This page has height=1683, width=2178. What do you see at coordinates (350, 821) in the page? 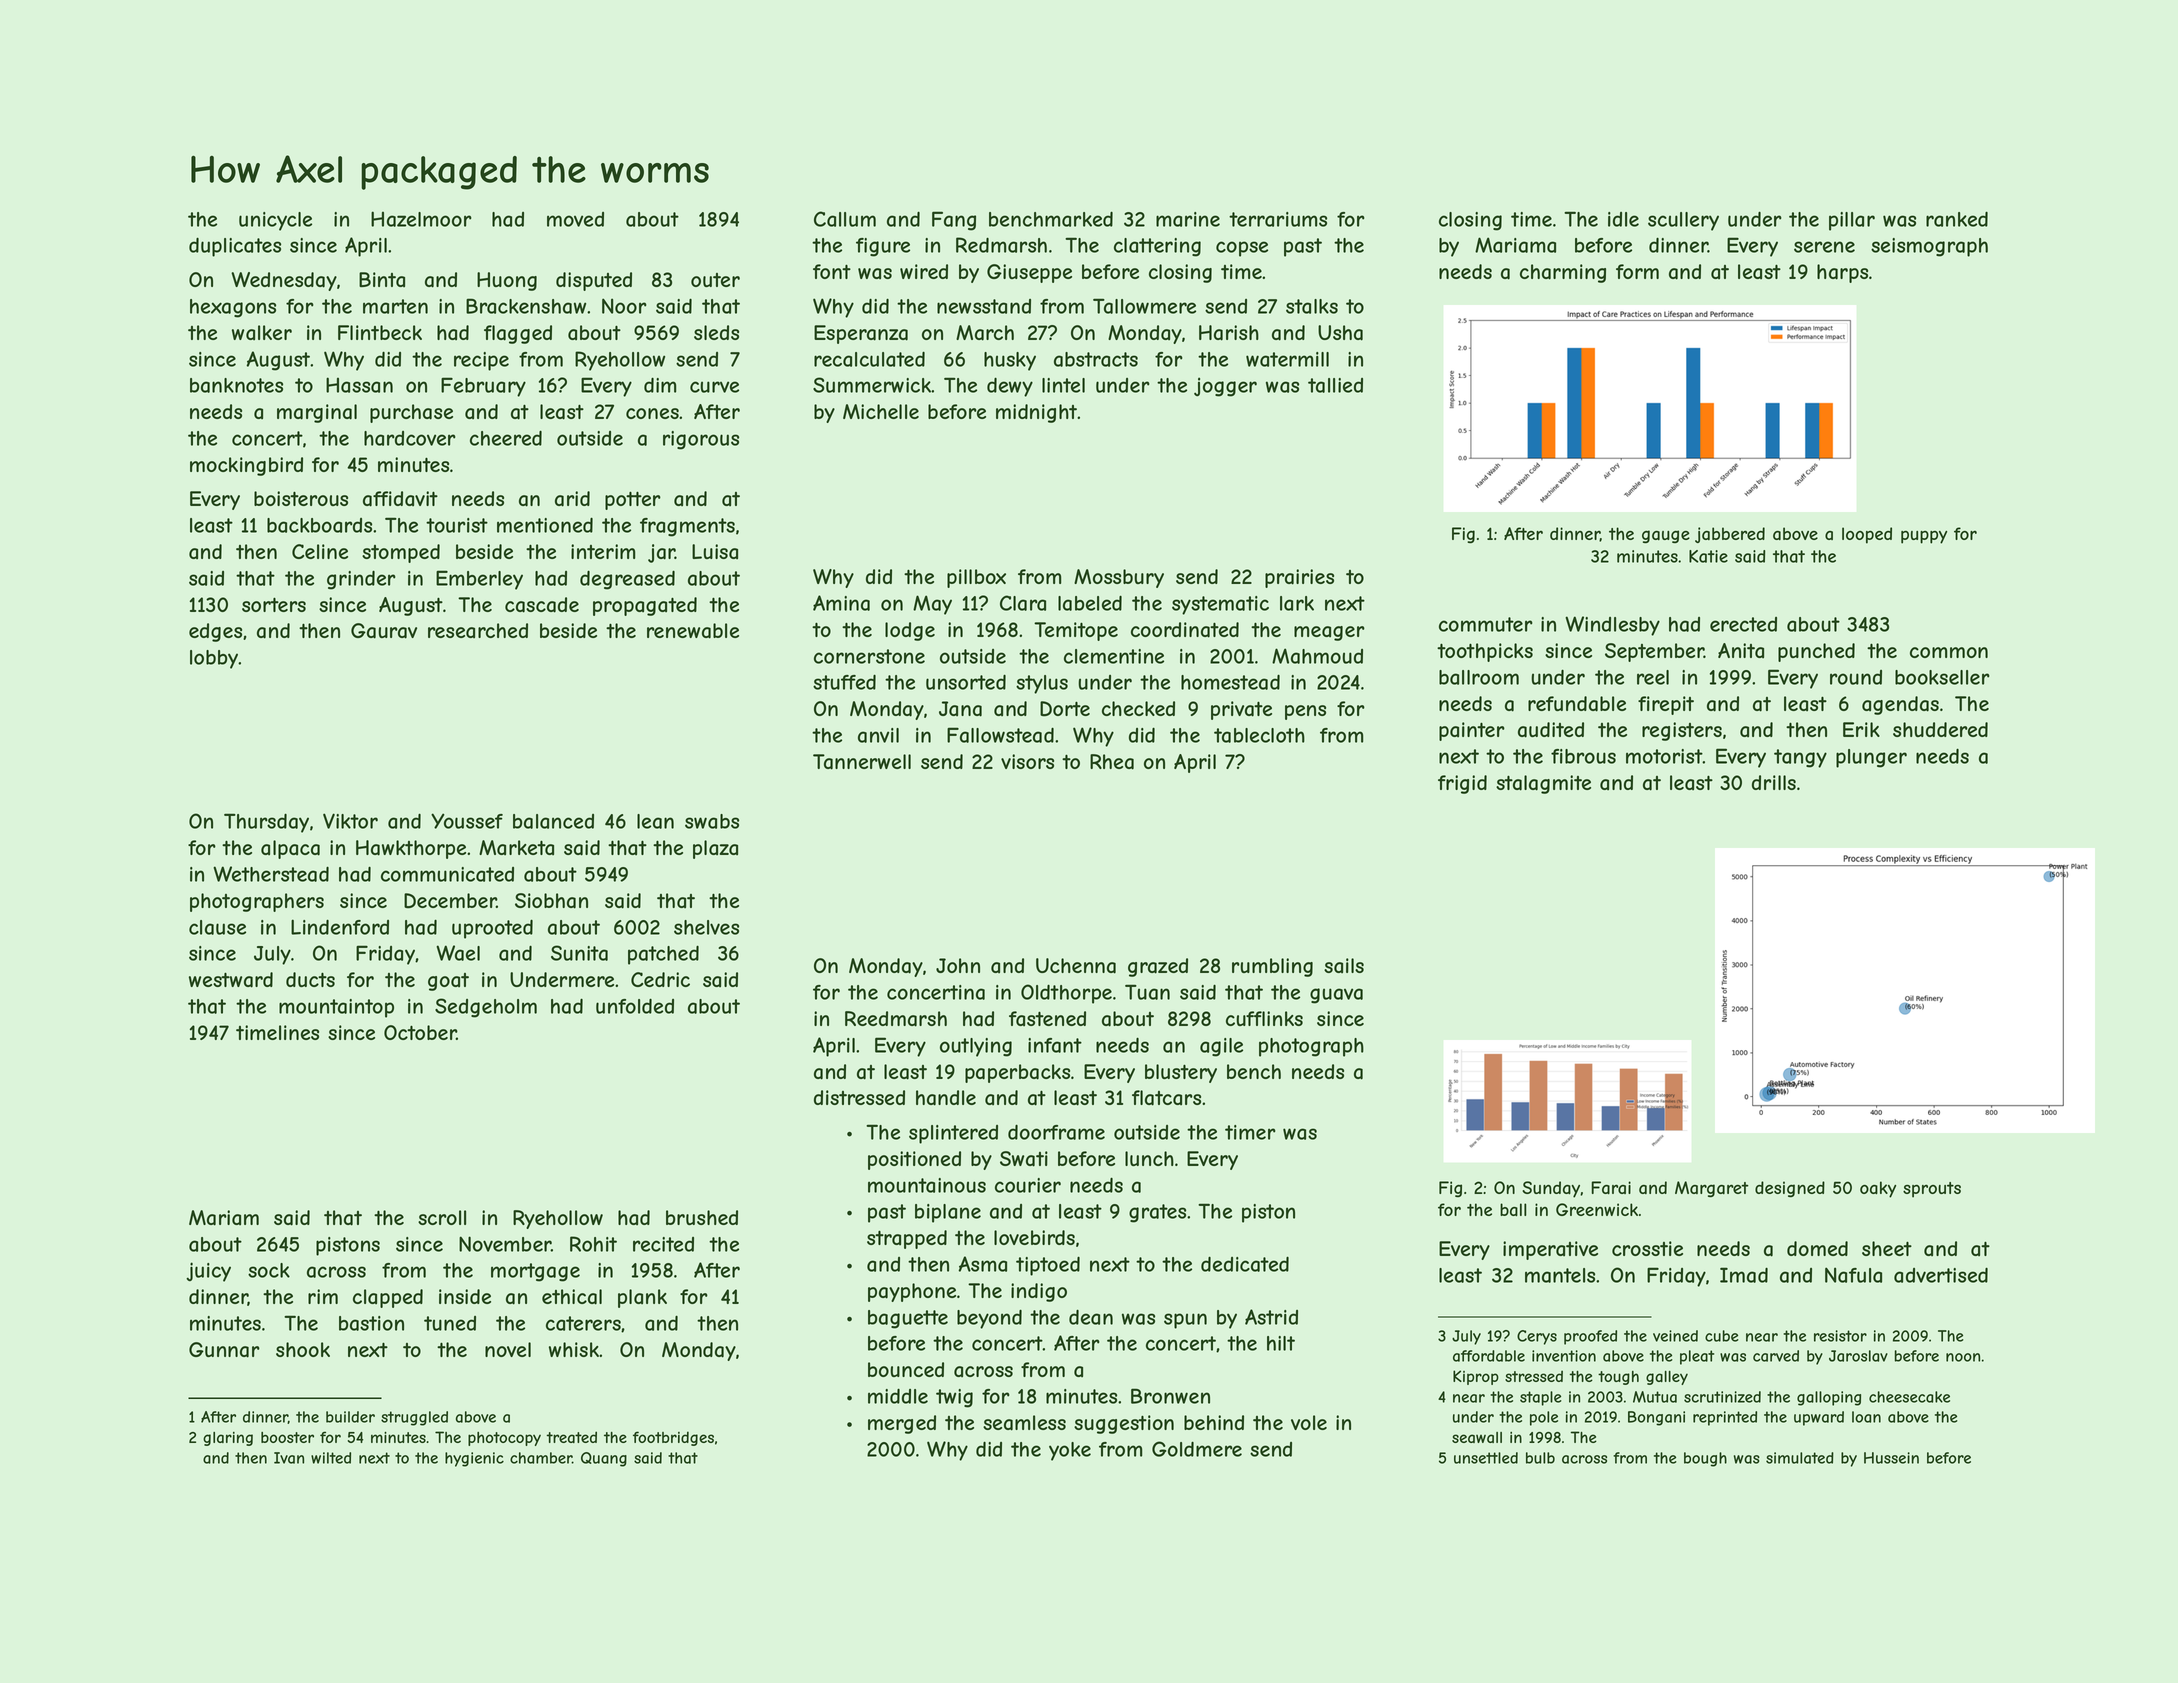
I see `Viktor` at bounding box center [350, 821].
